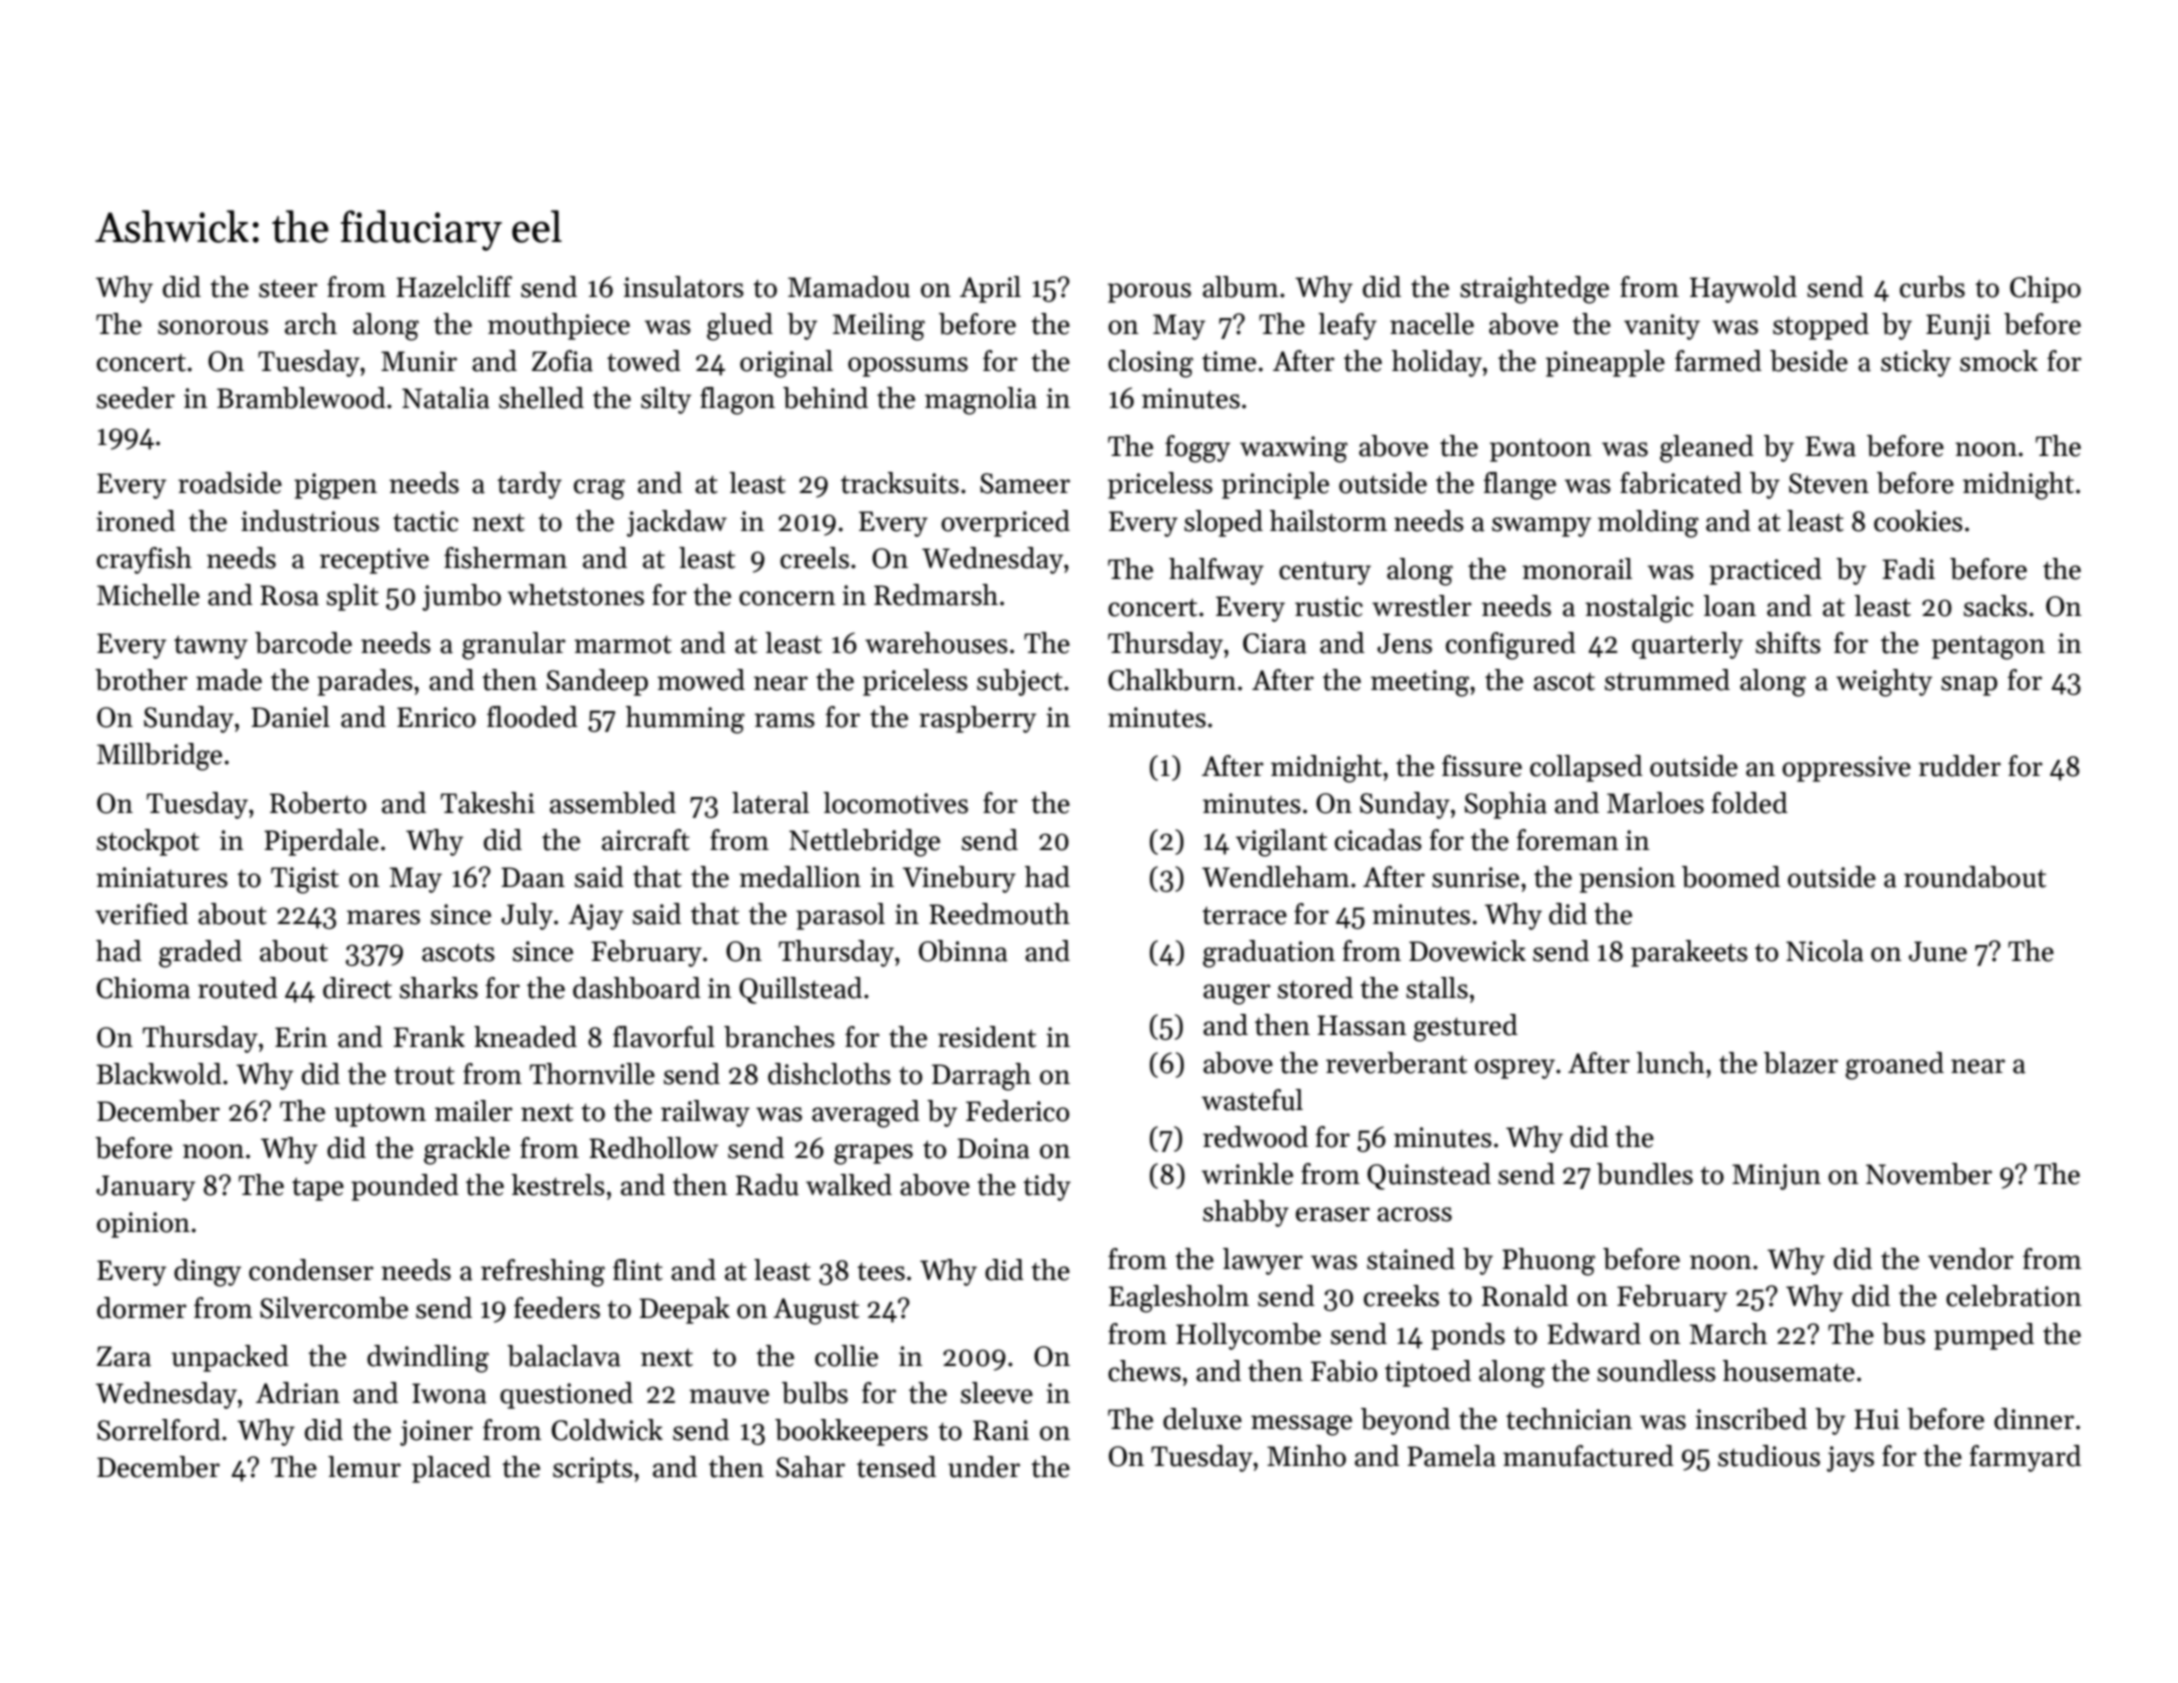 The width and height of the image is (2178, 1683). I want to click on kestrels, so click(558, 1185).
